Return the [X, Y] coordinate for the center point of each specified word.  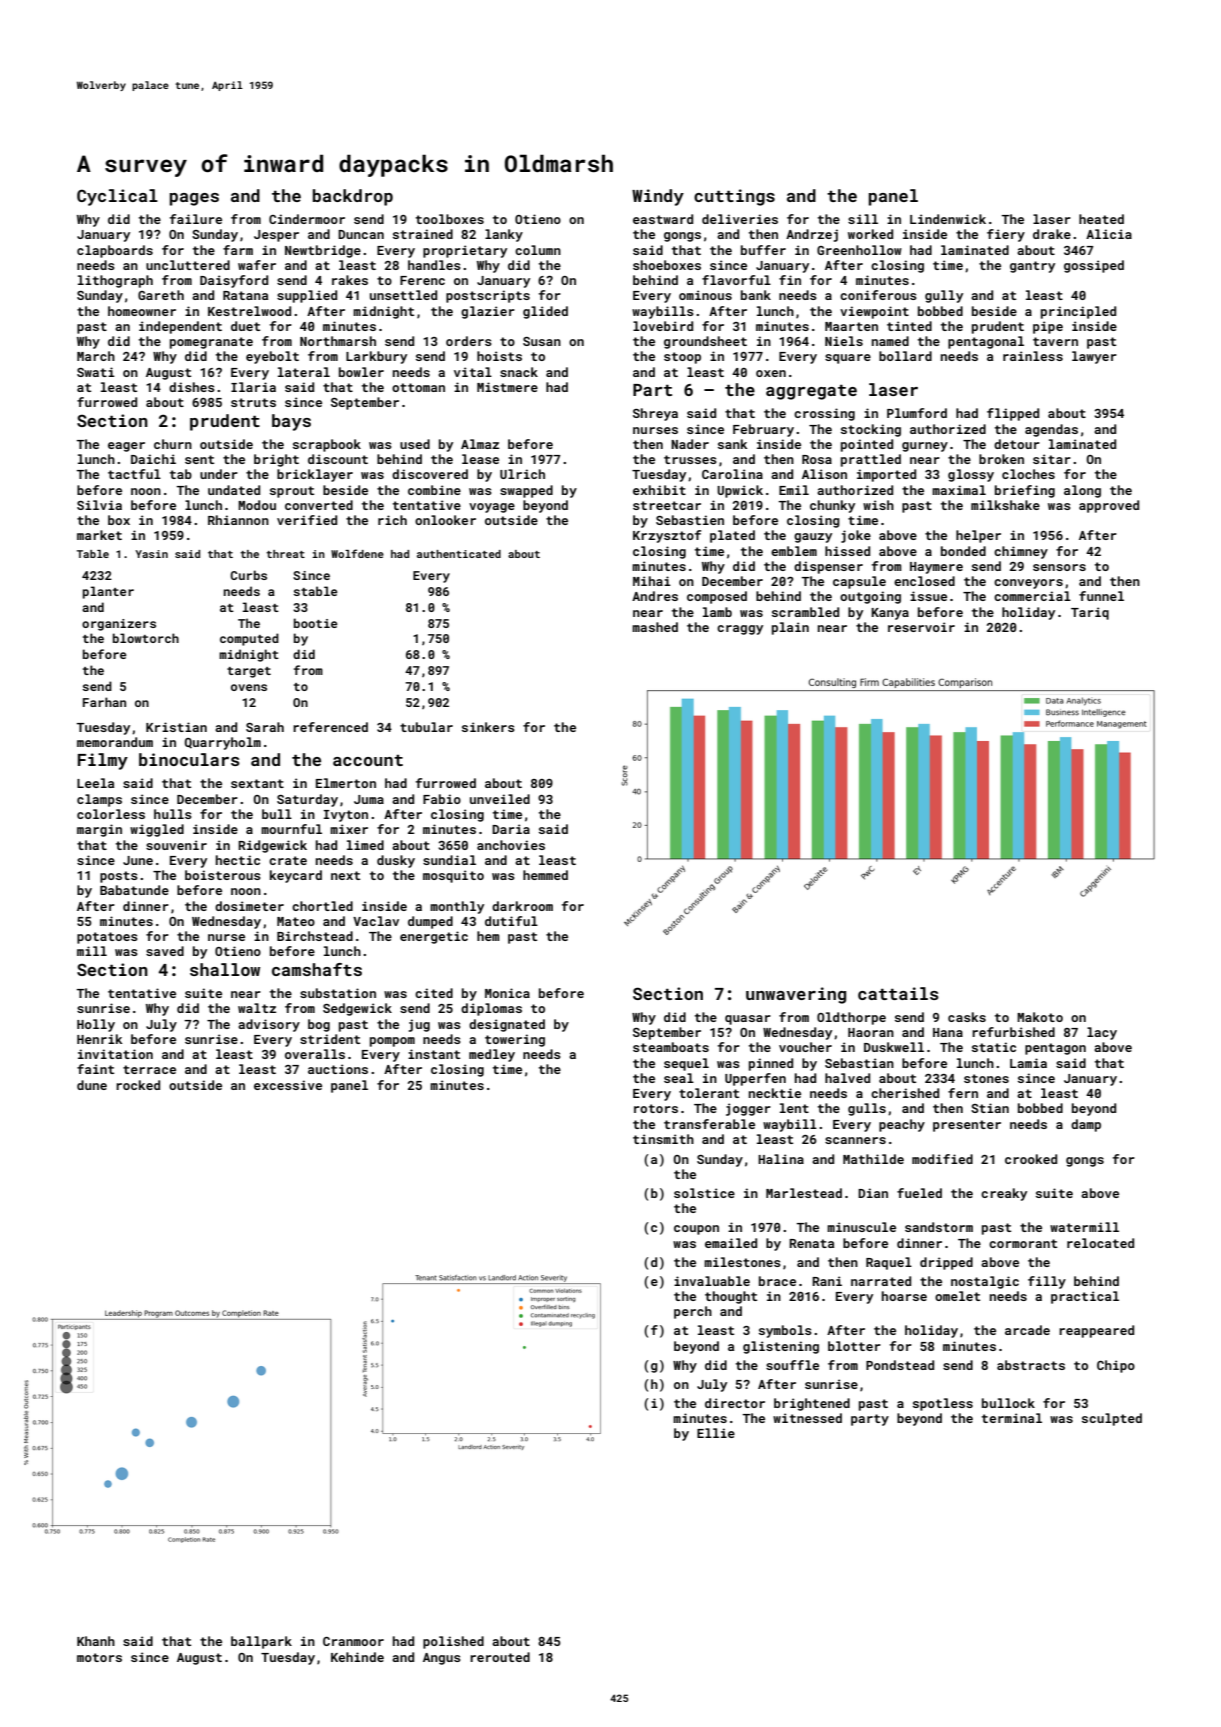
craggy [740, 630]
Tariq [1090, 613]
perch [693, 1312]
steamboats [671, 1047]
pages [194, 199]
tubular [426, 727]
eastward [663, 219]
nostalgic [985, 1282]
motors [99, 1657]
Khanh [96, 1641]
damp [1086, 1125]
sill [863, 219]
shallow [225, 969]
